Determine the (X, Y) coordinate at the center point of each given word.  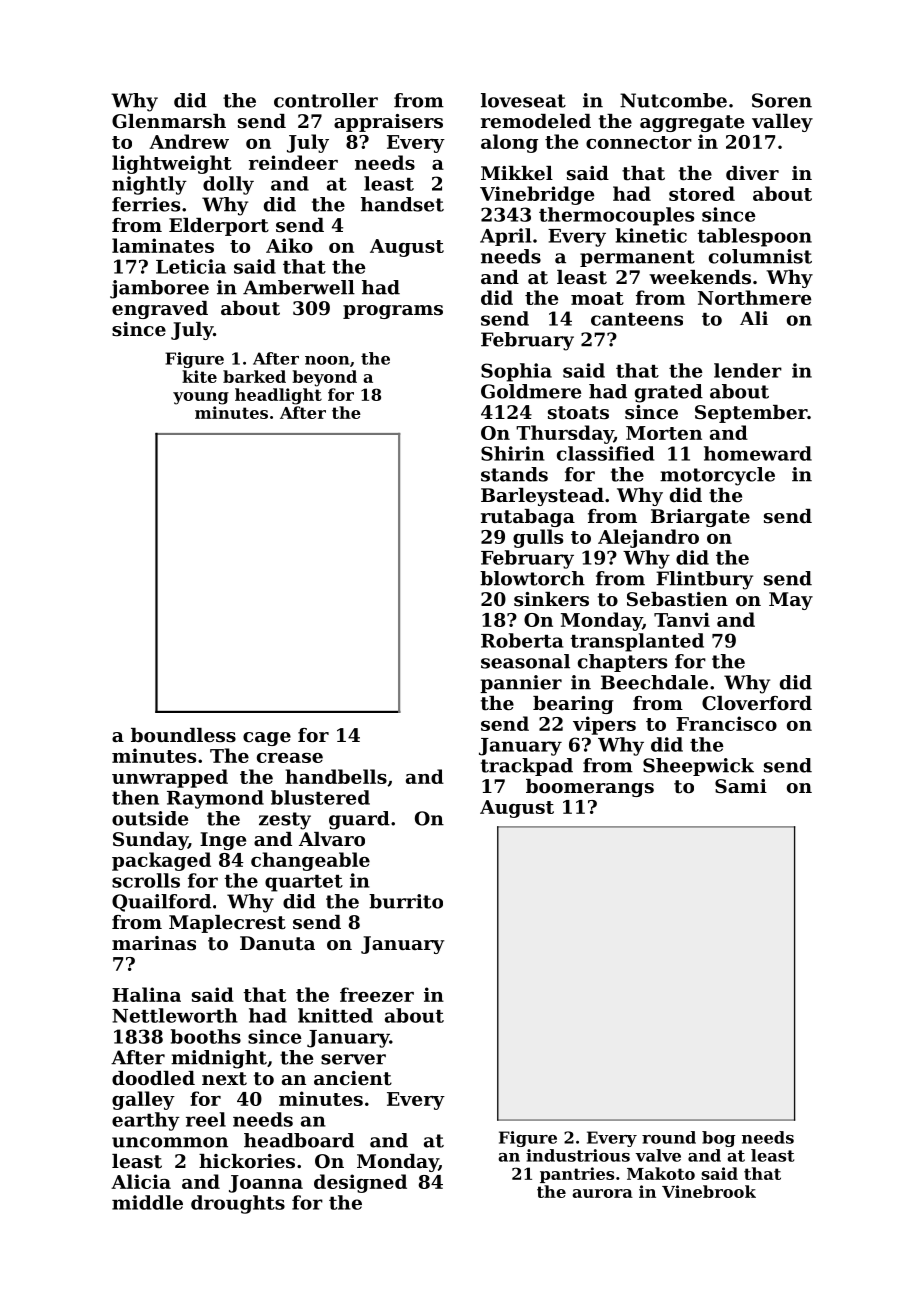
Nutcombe (673, 100)
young (201, 398)
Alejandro (648, 538)
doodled (153, 1078)
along (509, 143)
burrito (406, 901)
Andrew (189, 141)
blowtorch (532, 578)
